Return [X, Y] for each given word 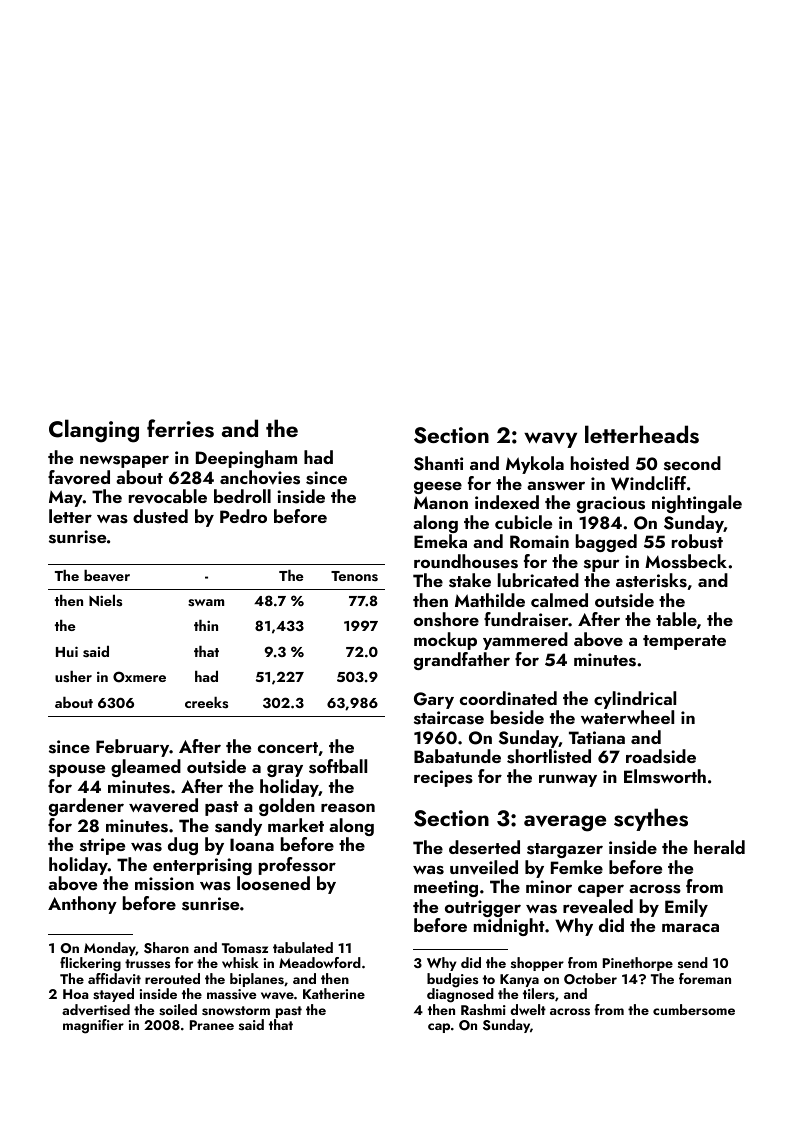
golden [287, 807]
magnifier [93, 1026]
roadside [661, 756]
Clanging [94, 431]
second [692, 463]
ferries [180, 428]
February [132, 748]
